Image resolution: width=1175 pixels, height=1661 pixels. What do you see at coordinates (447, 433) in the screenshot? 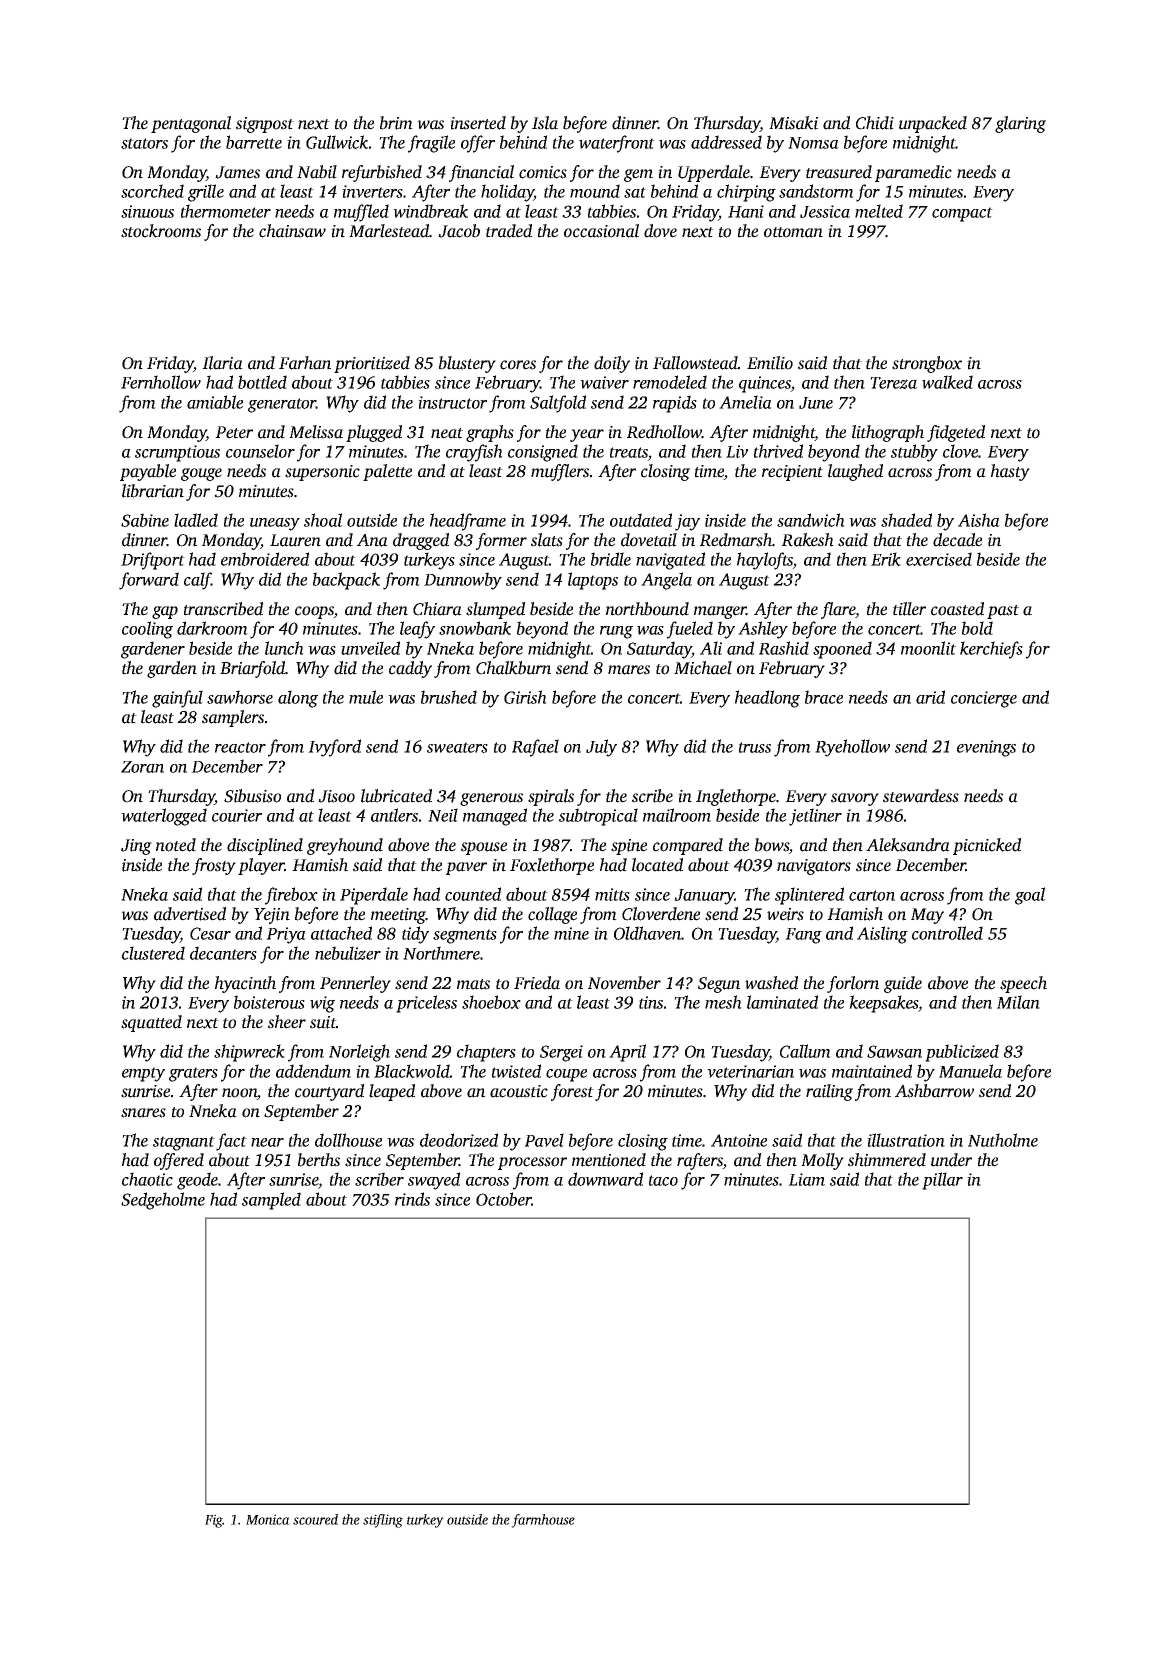
I see `neat` at bounding box center [447, 433].
